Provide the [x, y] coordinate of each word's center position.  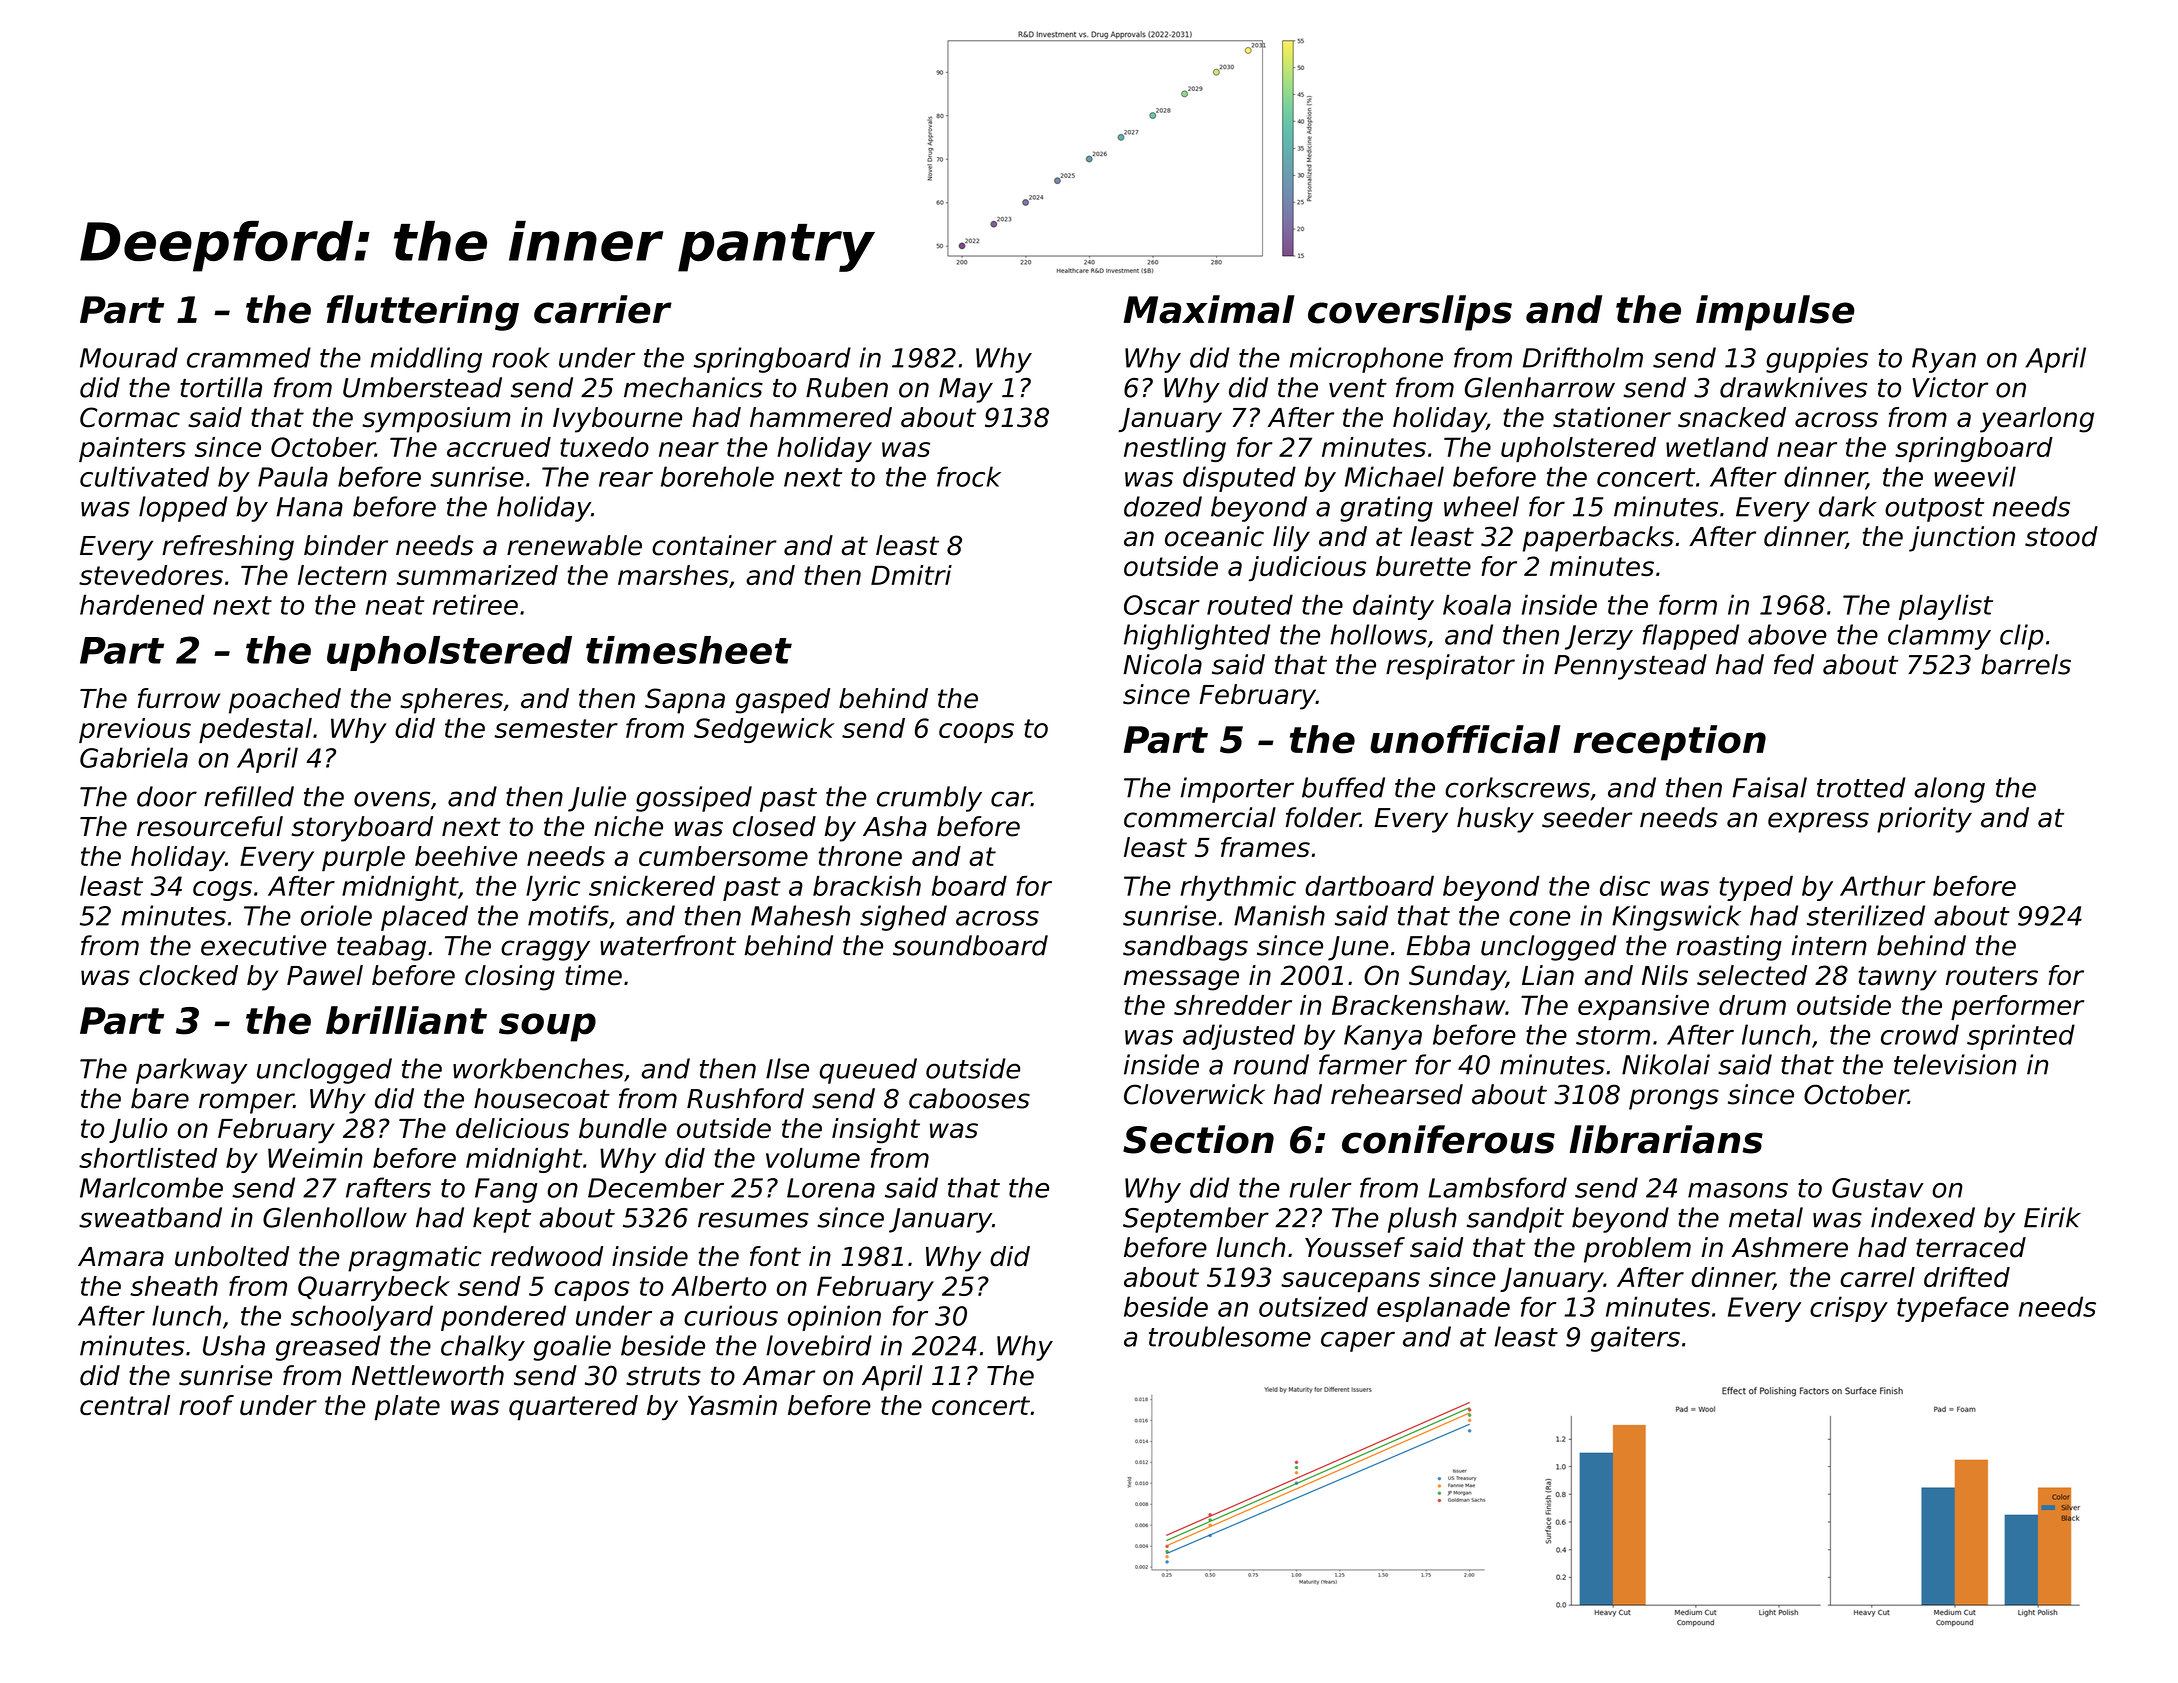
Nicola [1162, 664]
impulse [1775, 313]
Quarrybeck [374, 1288]
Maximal [1209, 309]
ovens [392, 799]
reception [1670, 743]
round [1271, 1064]
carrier [603, 309]
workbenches [538, 1068]
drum [1752, 1005]
